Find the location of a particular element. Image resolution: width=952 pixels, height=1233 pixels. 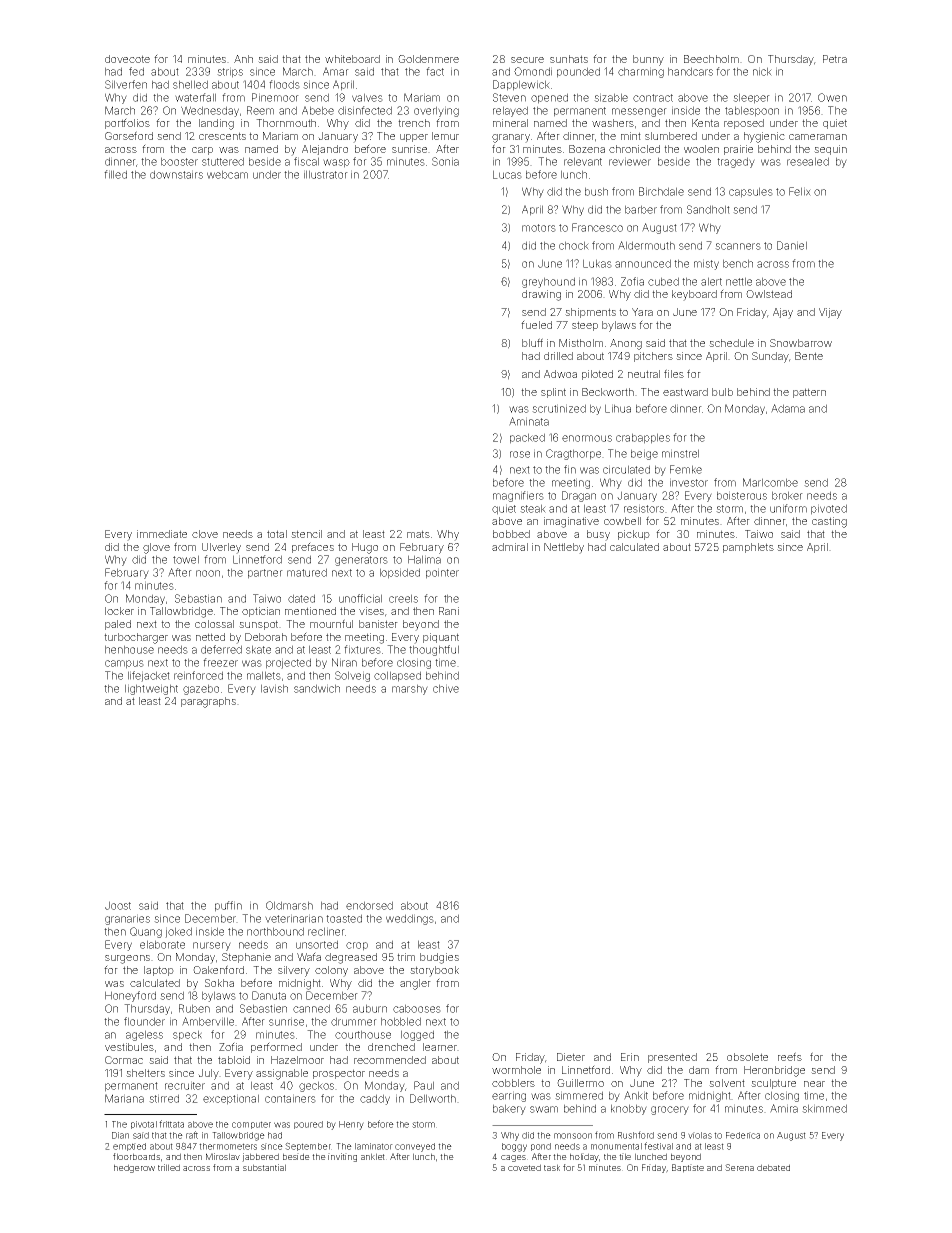

admiral is located at coordinates (510, 547).
